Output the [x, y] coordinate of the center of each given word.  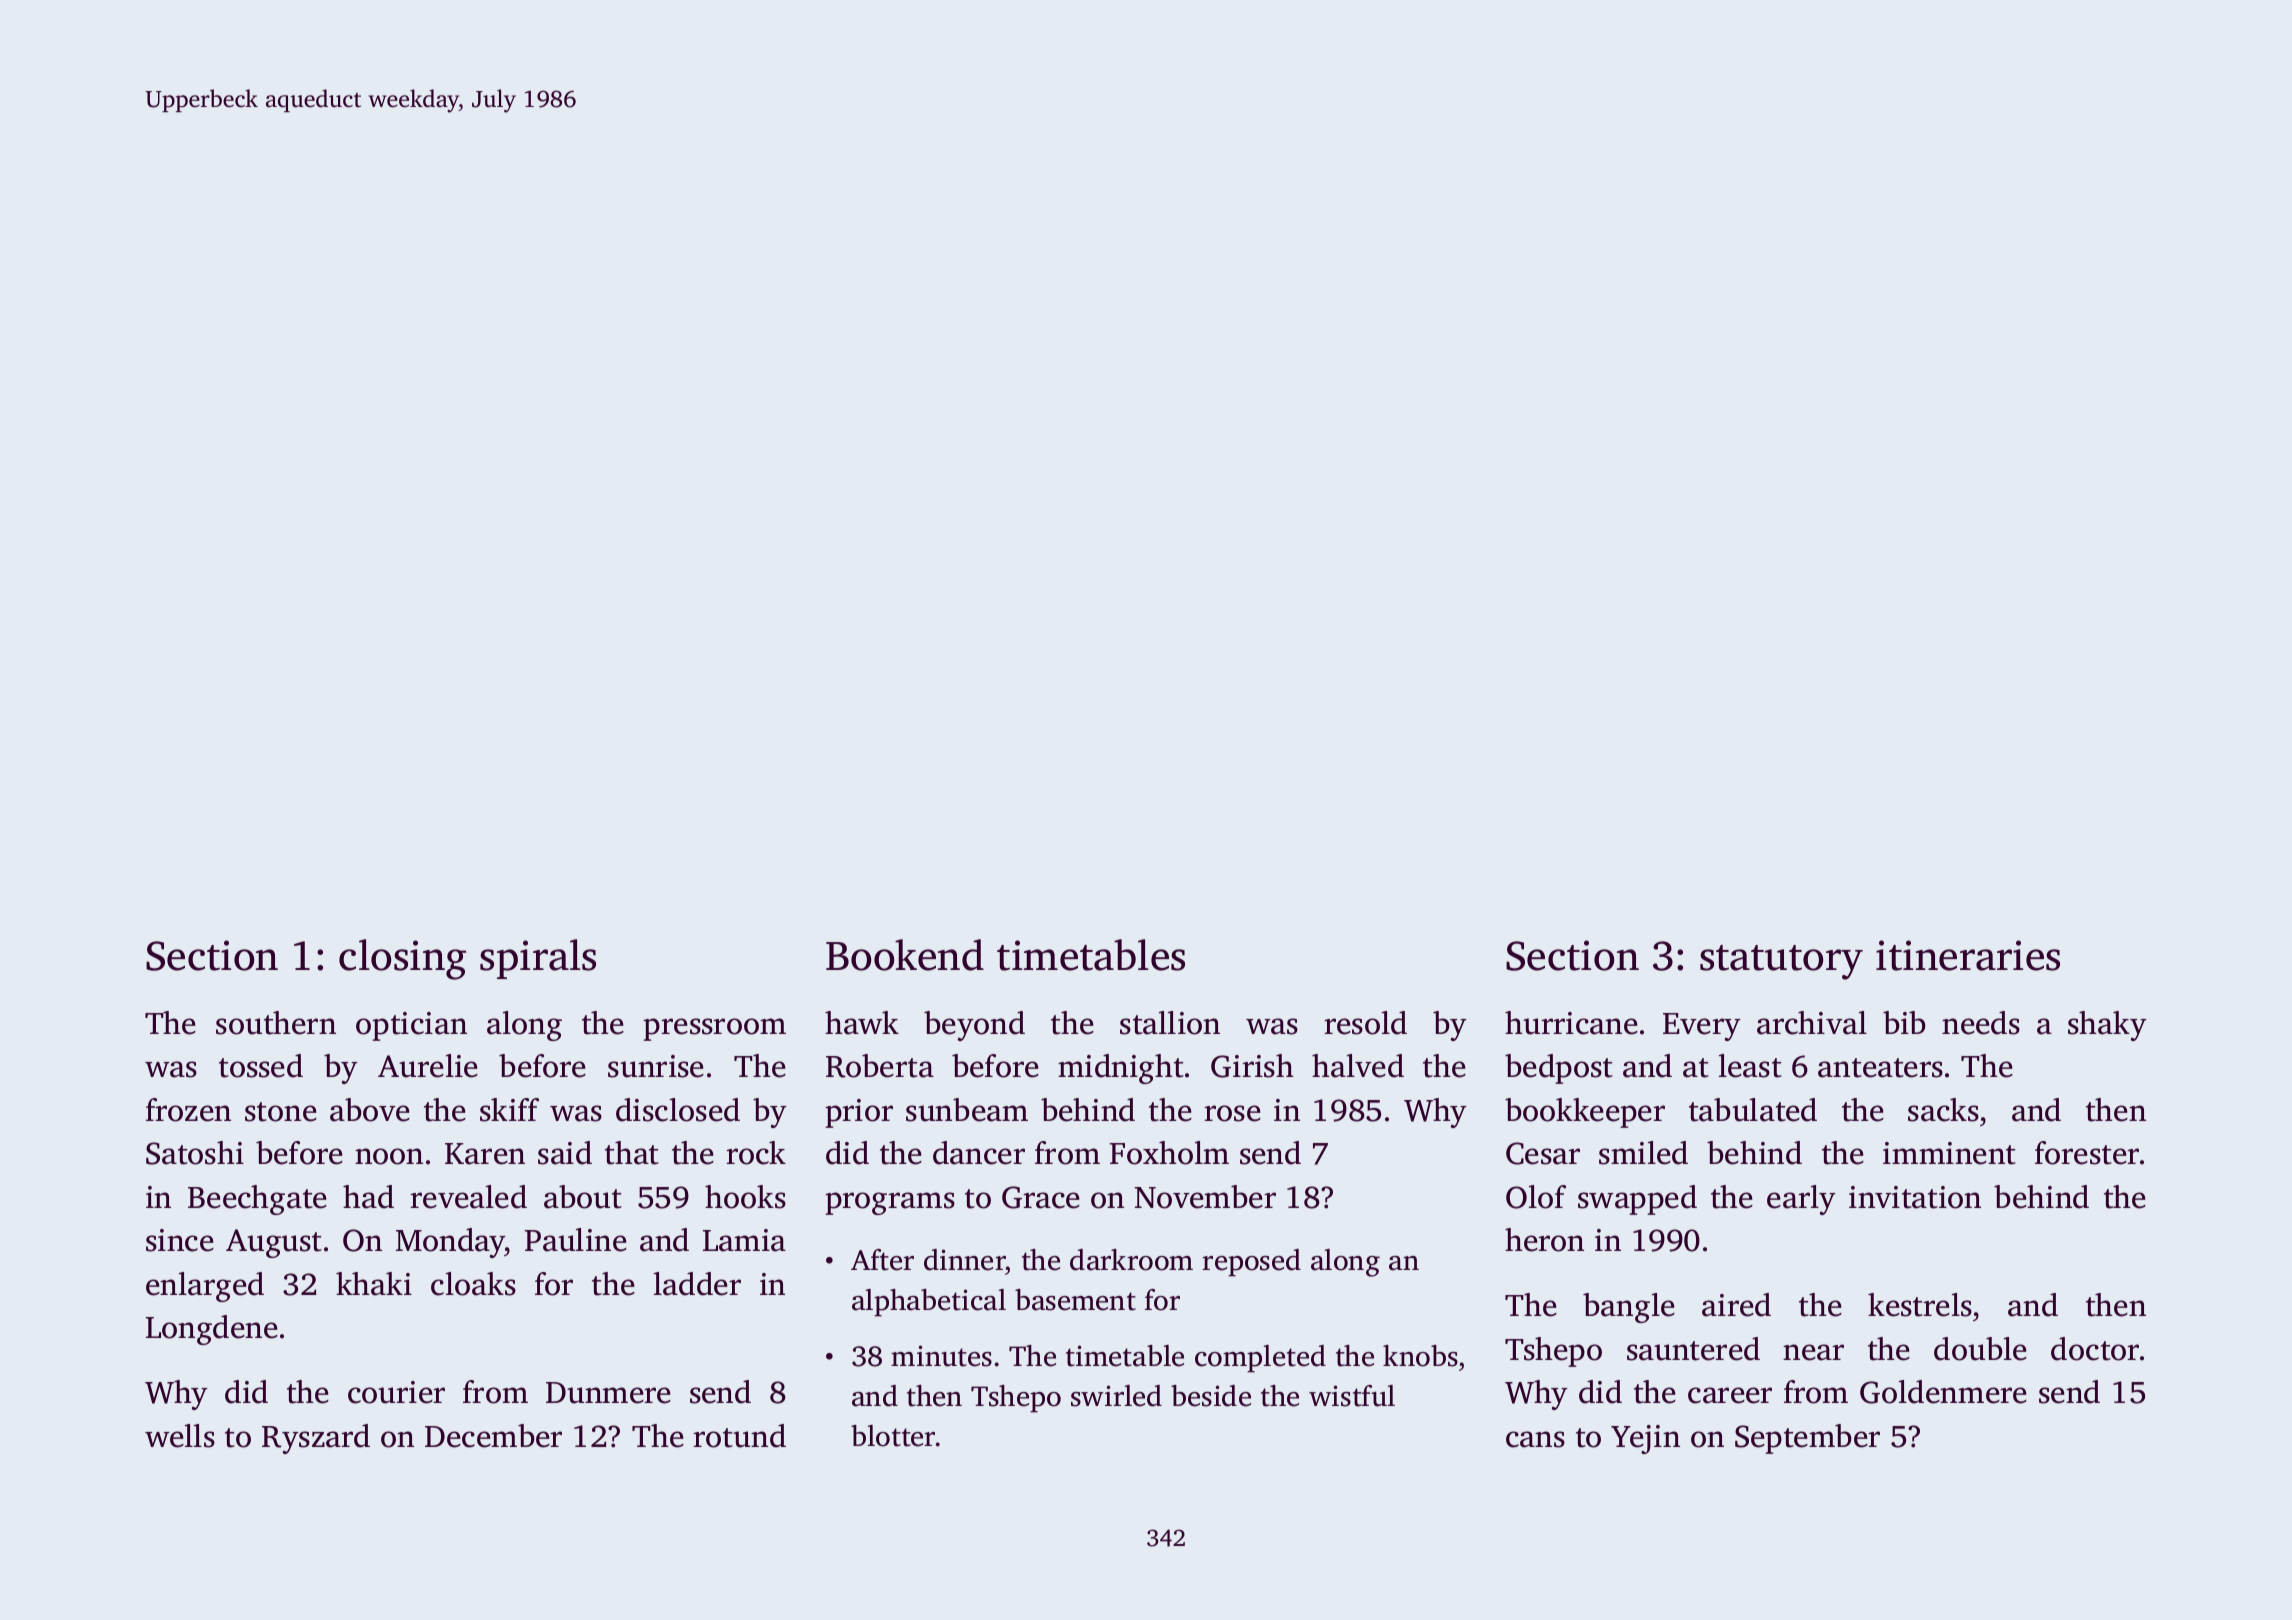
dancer [979, 1153]
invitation [1915, 1197]
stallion [1170, 1023]
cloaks [473, 1284]
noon [389, 1156]
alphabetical [929, 1303]
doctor [2095, 1349]
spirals [538, 959]
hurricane [1571, 1023]
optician [411, 1026]
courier [396, 1392]
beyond [974, 1026]
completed [1260, 1359]
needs [1981, 1023]
